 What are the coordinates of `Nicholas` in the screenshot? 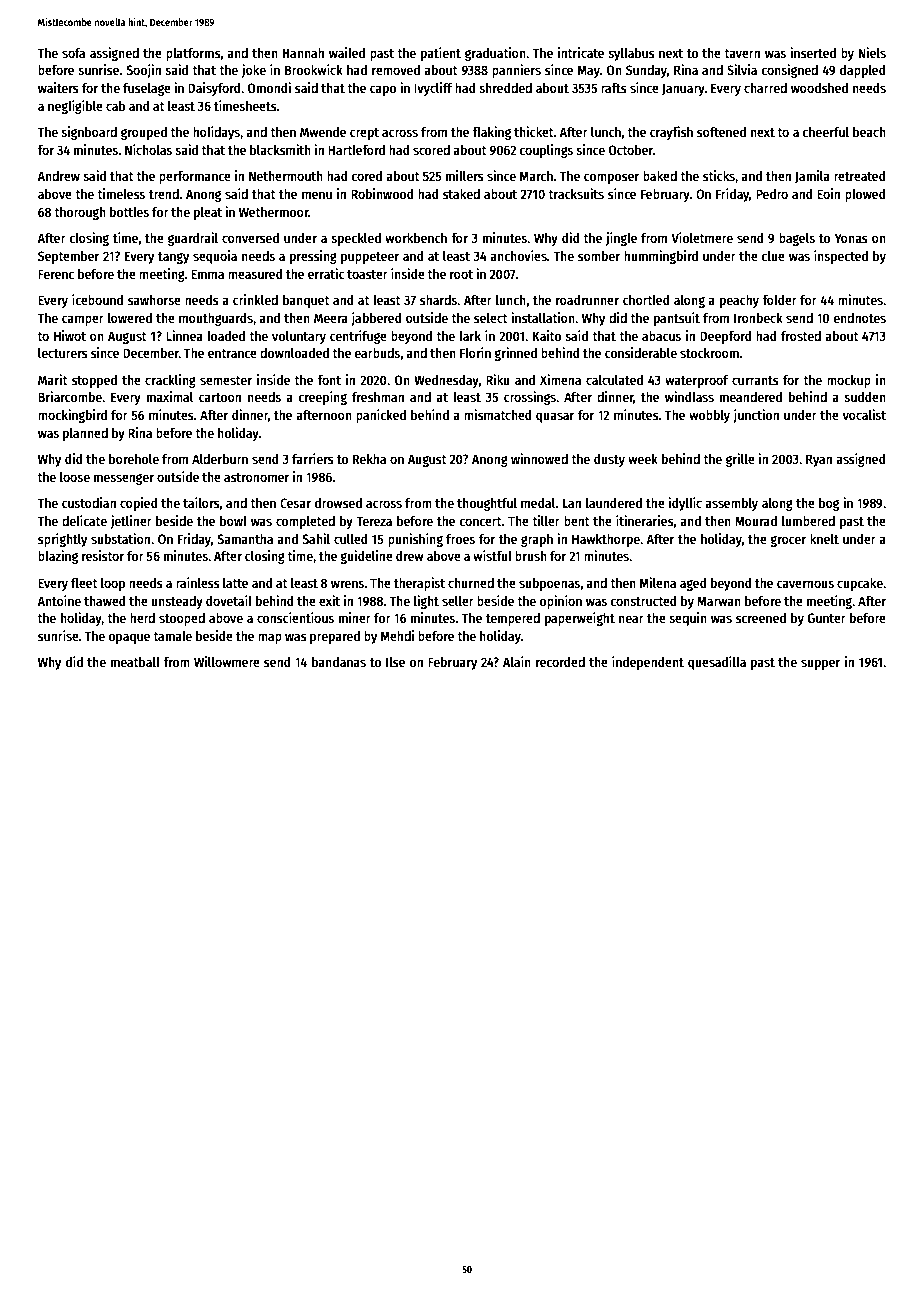 It's located at (148, 149).
